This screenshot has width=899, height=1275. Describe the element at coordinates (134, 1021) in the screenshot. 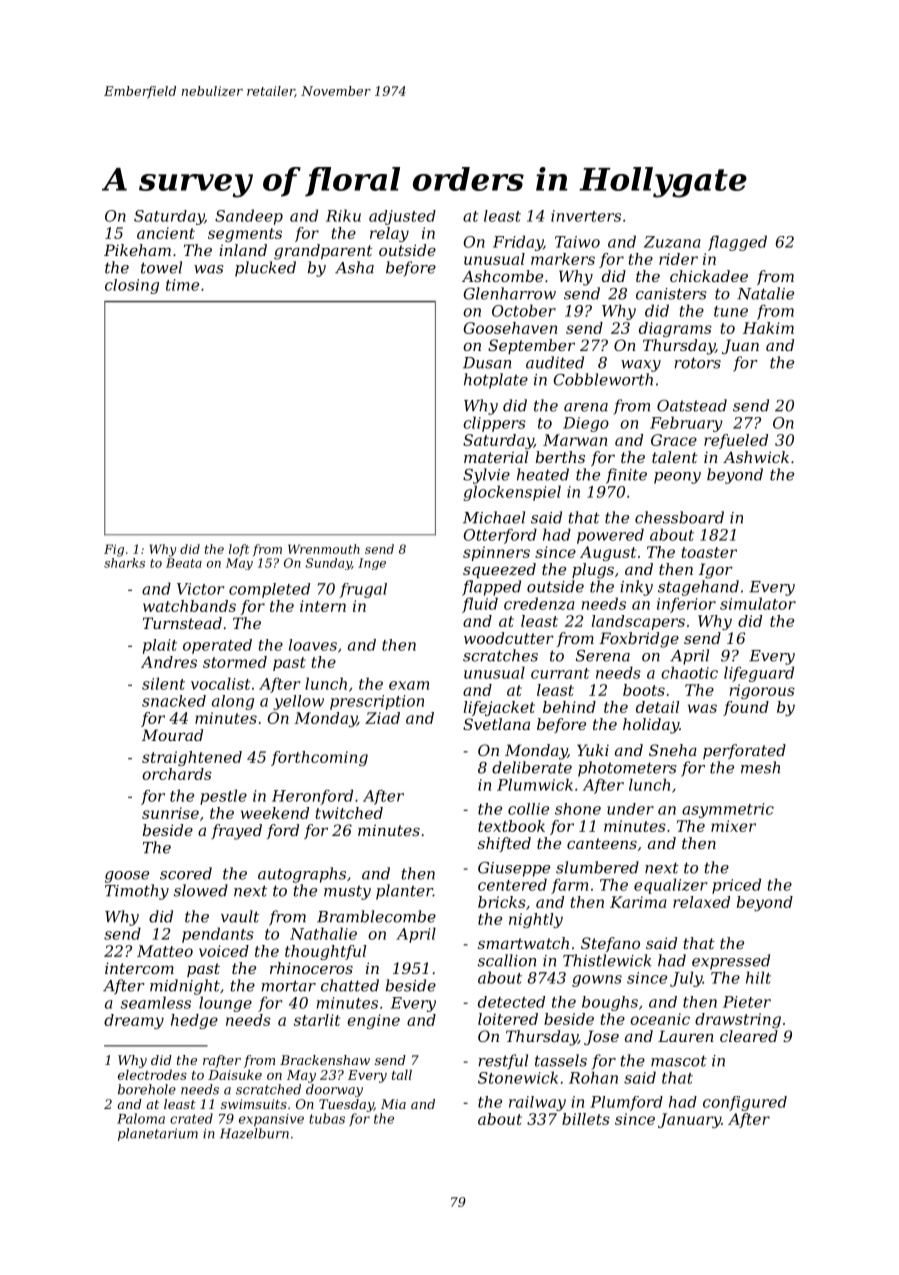

I see `dreamy` at that location.
